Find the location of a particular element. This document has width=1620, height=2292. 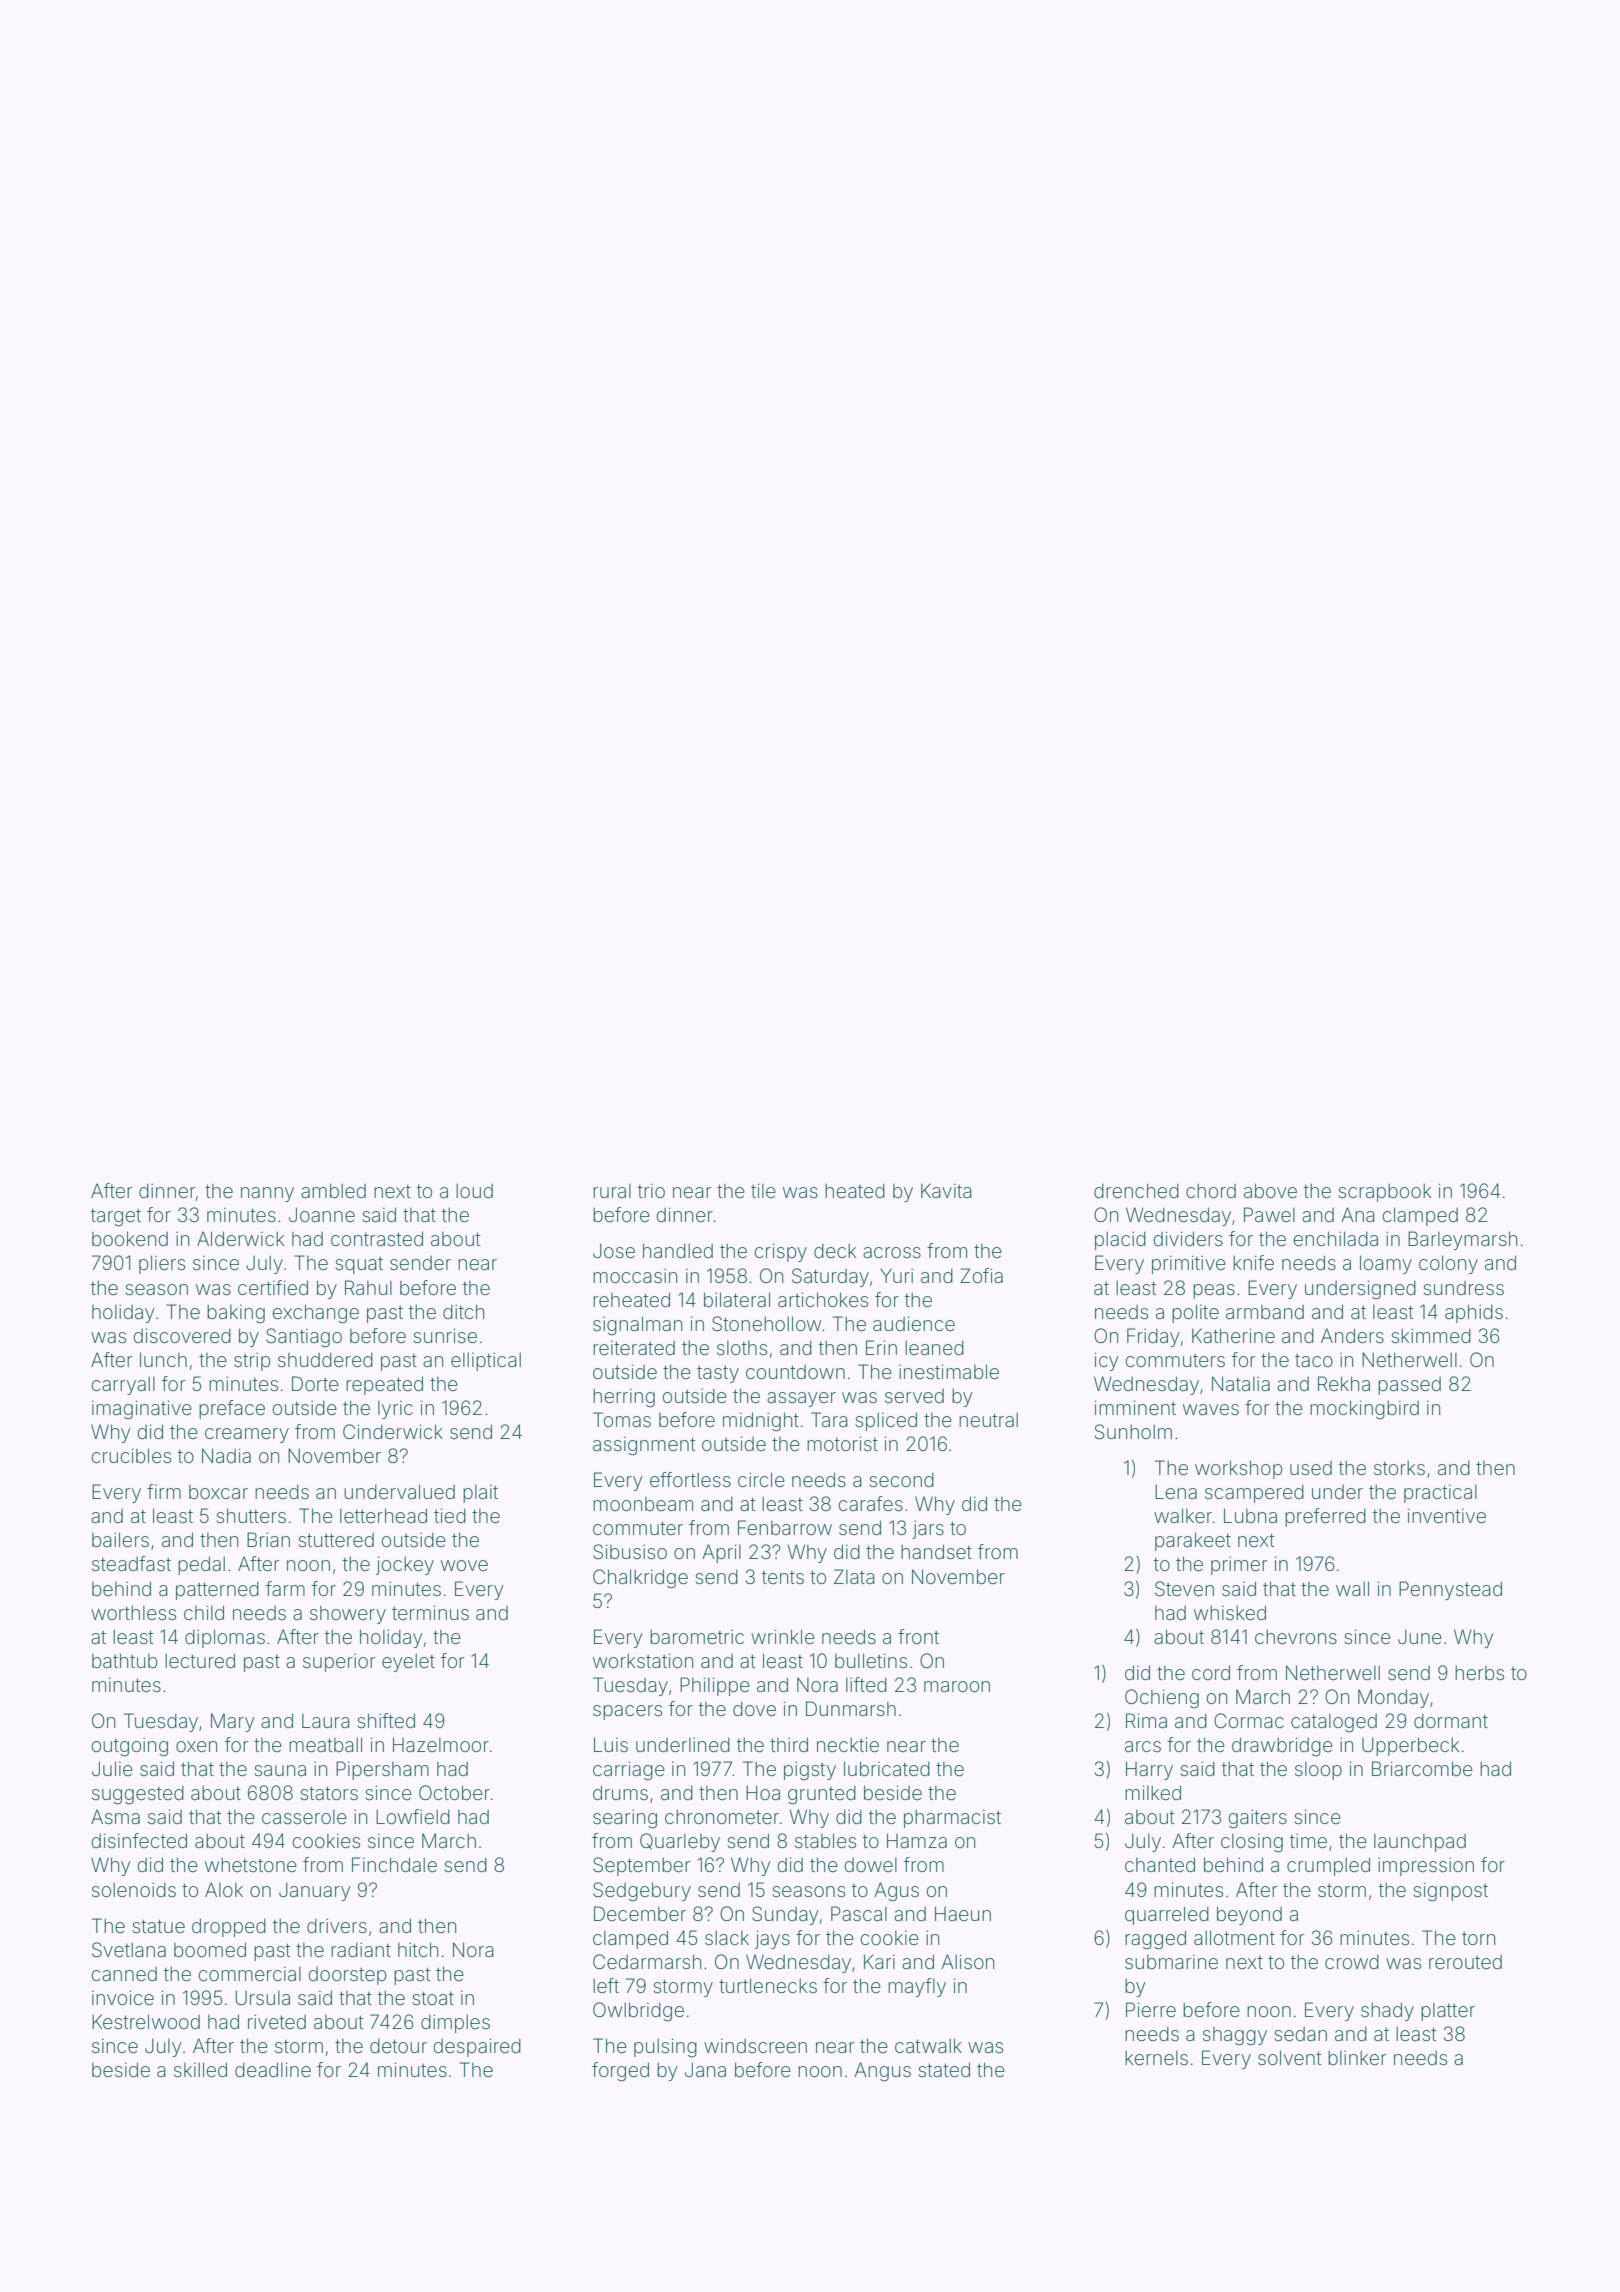

commercial is located at coordinates (249, 1974).
